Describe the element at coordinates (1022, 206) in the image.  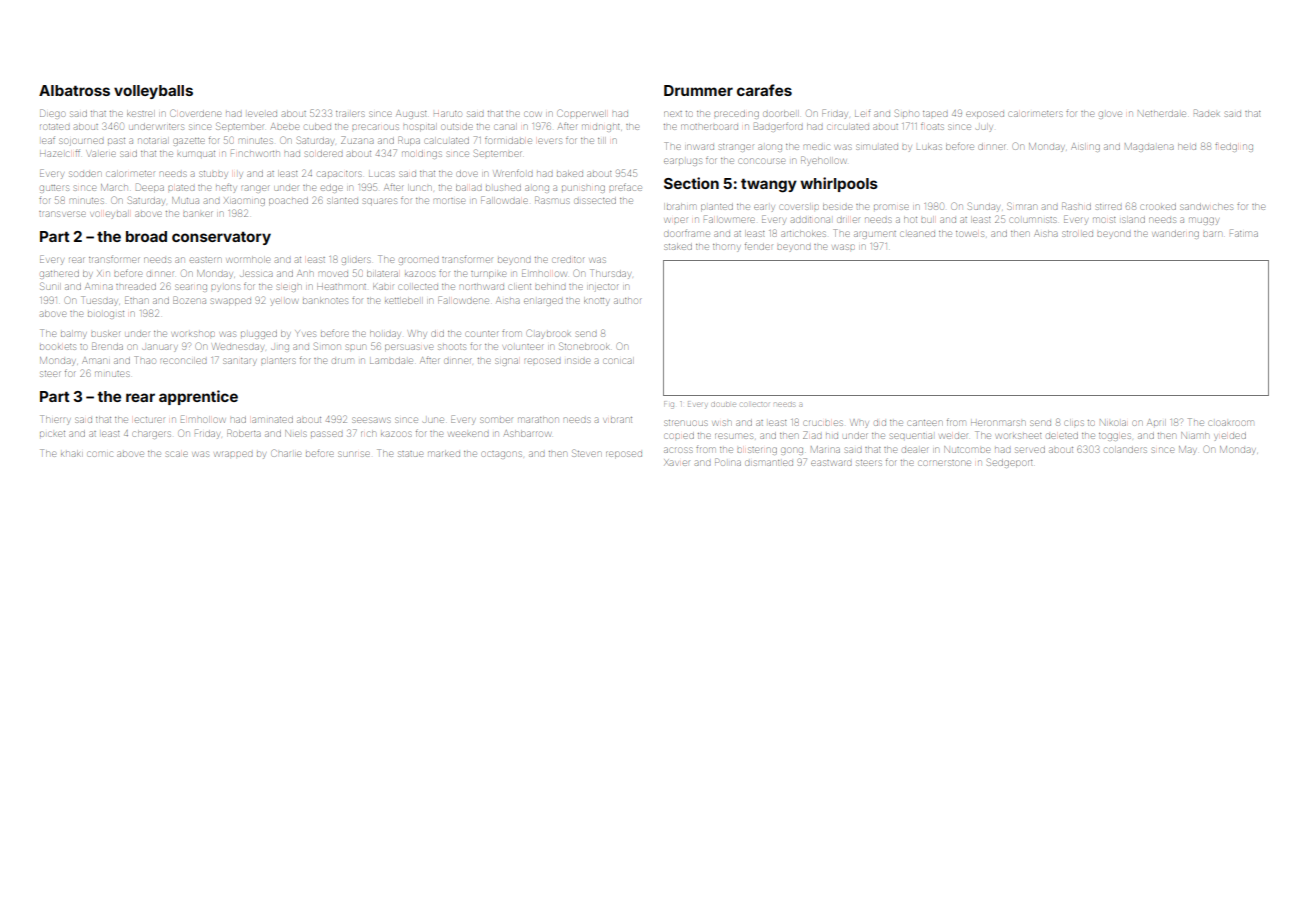
I see `Simran` at that location.
